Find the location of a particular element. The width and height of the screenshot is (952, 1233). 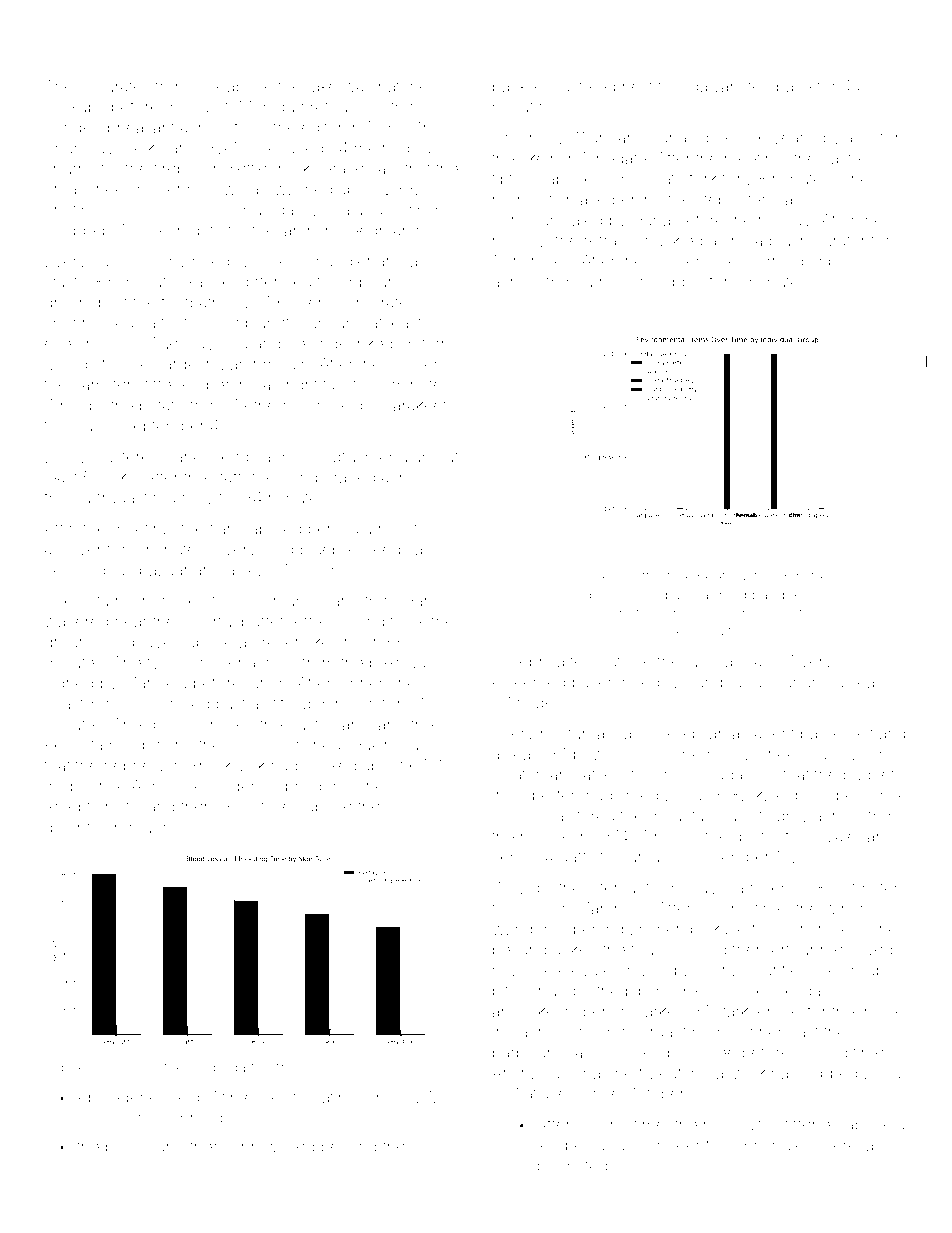

cobble is located at coordinates (679, 281).
